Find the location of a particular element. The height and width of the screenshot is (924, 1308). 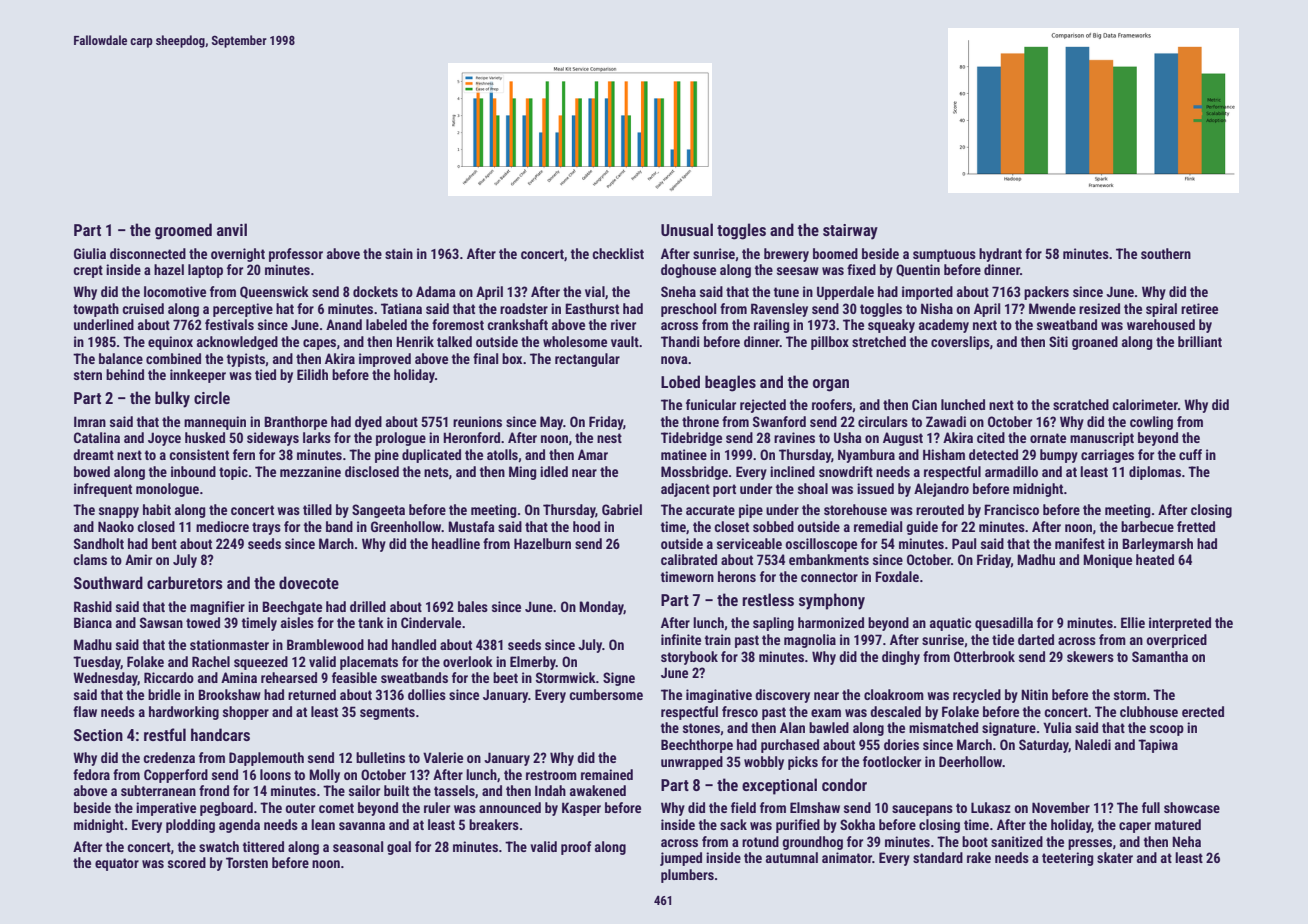

disconnected is located at coordinates (148, 253).
